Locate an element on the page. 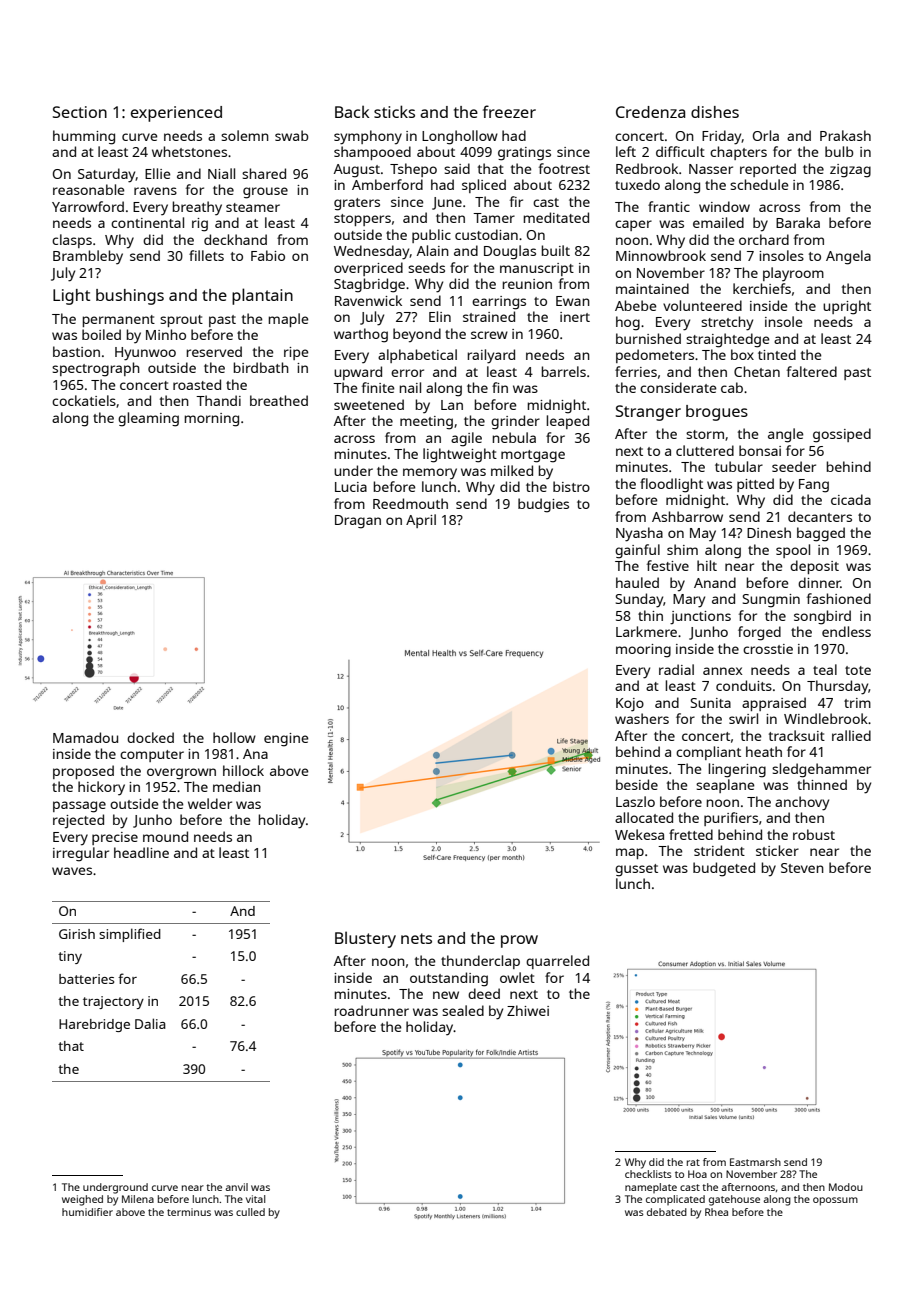  Kojo is located at coordinates (630, 705).
